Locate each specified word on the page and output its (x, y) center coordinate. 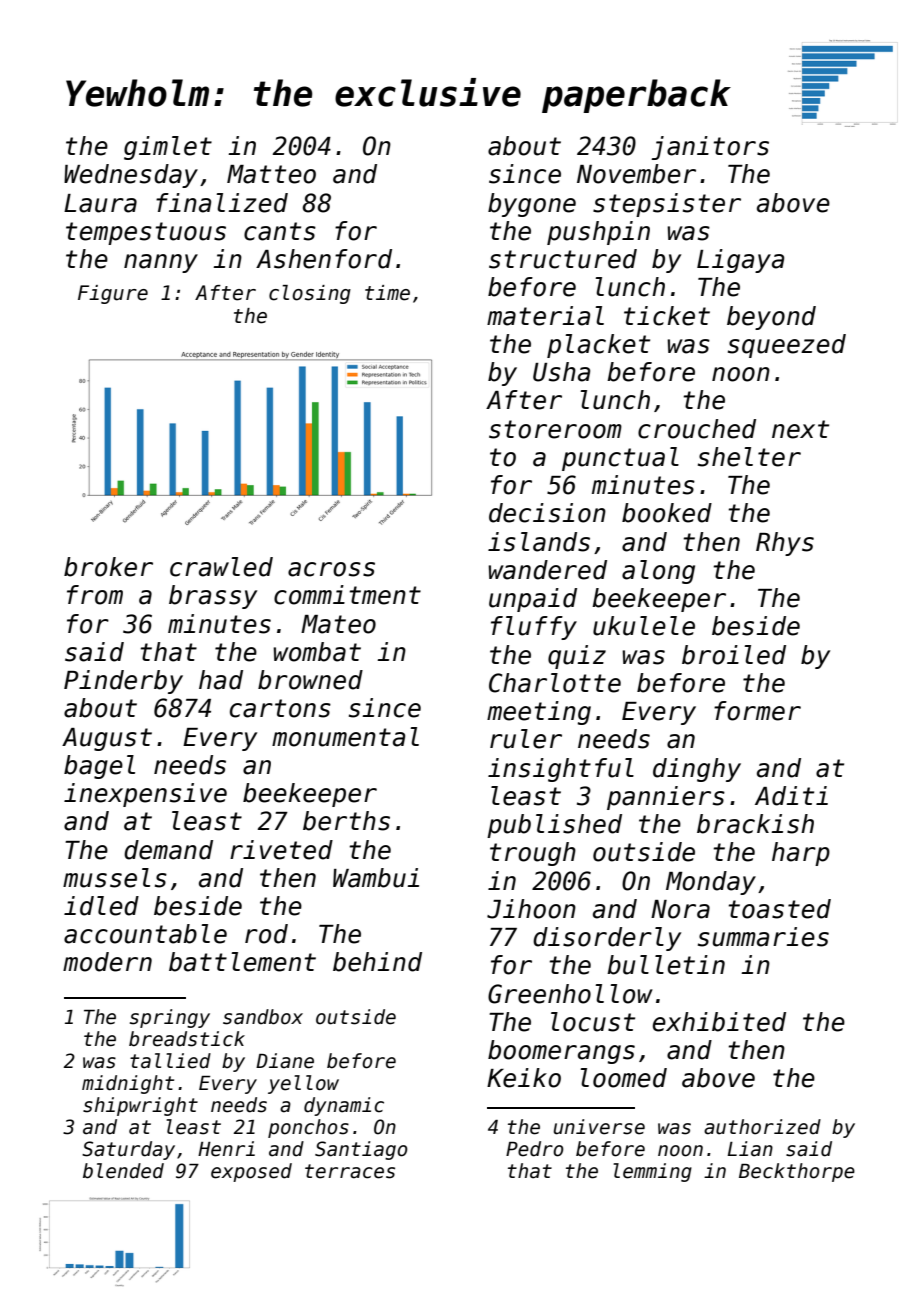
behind (377, 962)
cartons (280, 708)
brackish (755, 824)
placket (598, 346)
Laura (100, 203)
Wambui (376, 878)
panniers (666, 798)
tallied (170, 1061)
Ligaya (740, 261)
